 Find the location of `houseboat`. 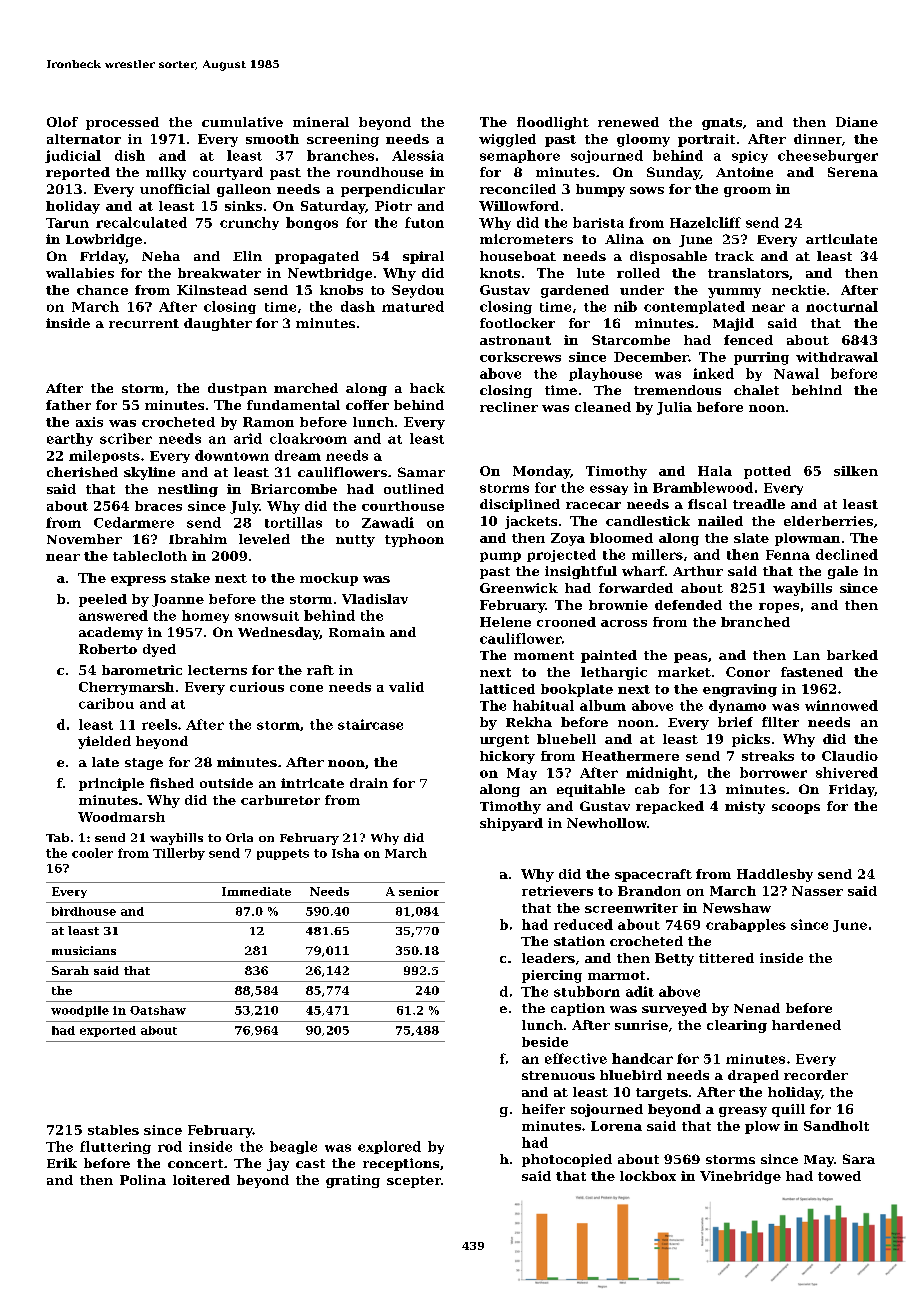

houseboat is located at coordinates (518, 256).
